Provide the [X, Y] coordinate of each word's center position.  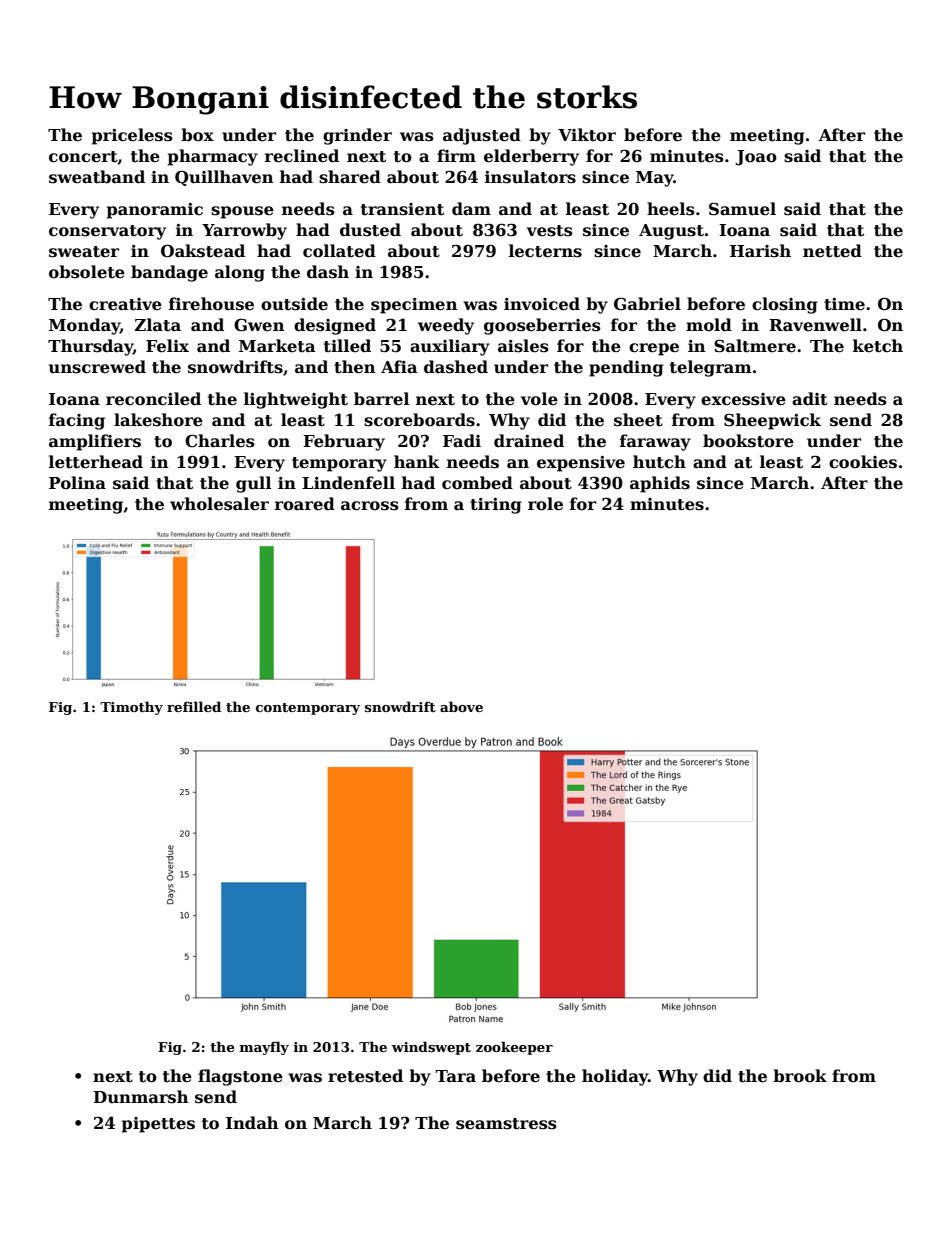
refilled [194, 706]
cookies [863, 462]
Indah [252, 1122]
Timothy [131, 708]
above [461, 706]
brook [800, 1076]
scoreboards [419, 420]
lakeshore [158, 420]
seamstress [506, 1124]
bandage [169, 273]
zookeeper [514, 1048]
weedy [446, 326]
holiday [615, 1077]
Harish [760, 251]
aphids [660, 484]
